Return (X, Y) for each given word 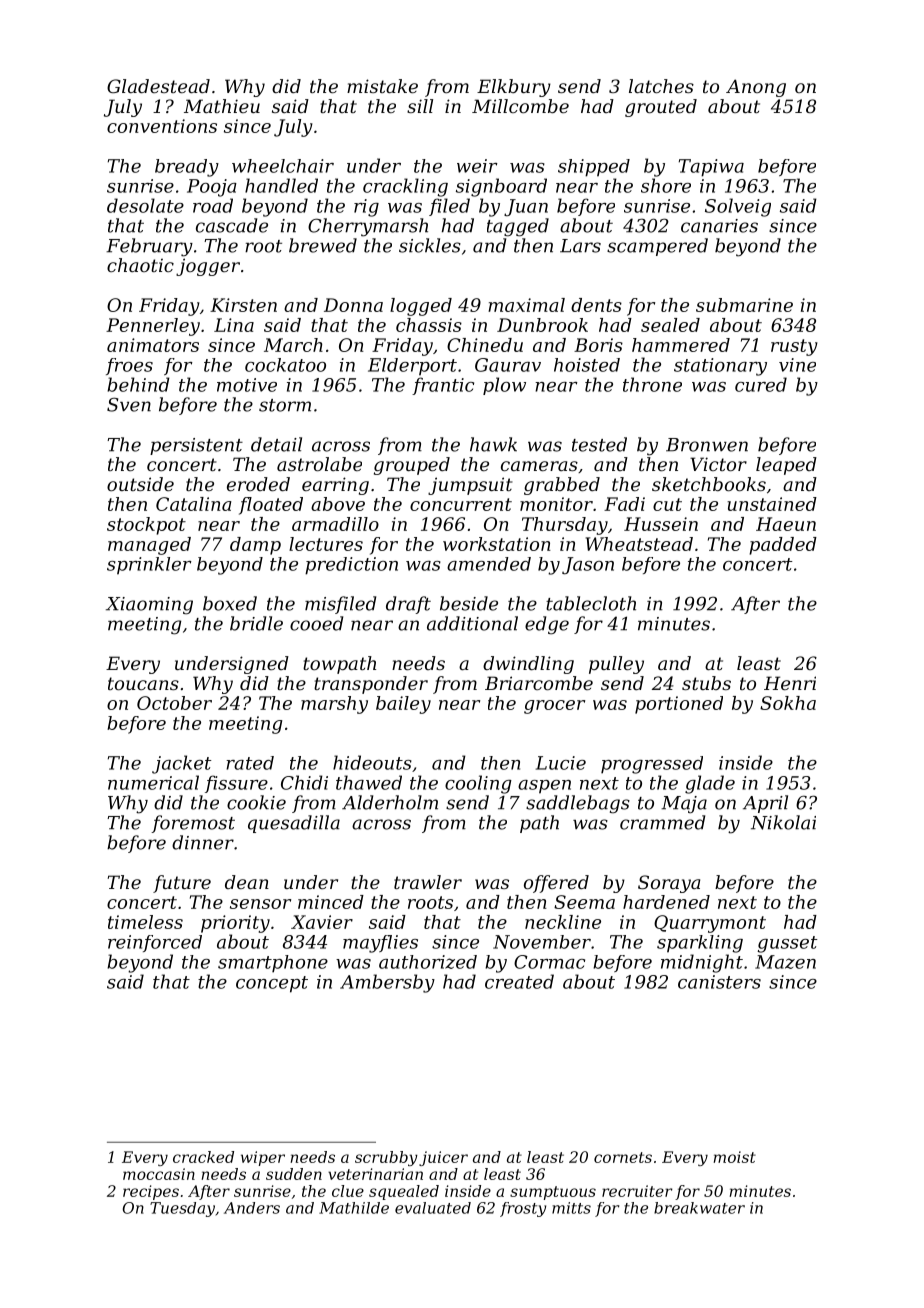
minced (331, 902)
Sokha (788, 703)
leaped (786, 466)
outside (140, 484)
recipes (151, 1192)
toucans (143, 683)
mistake (382, 86)
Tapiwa (711, 168)
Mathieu (222, 106)
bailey (403, 705)
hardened (666, 902)
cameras (539, 466)
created (519, 981)
